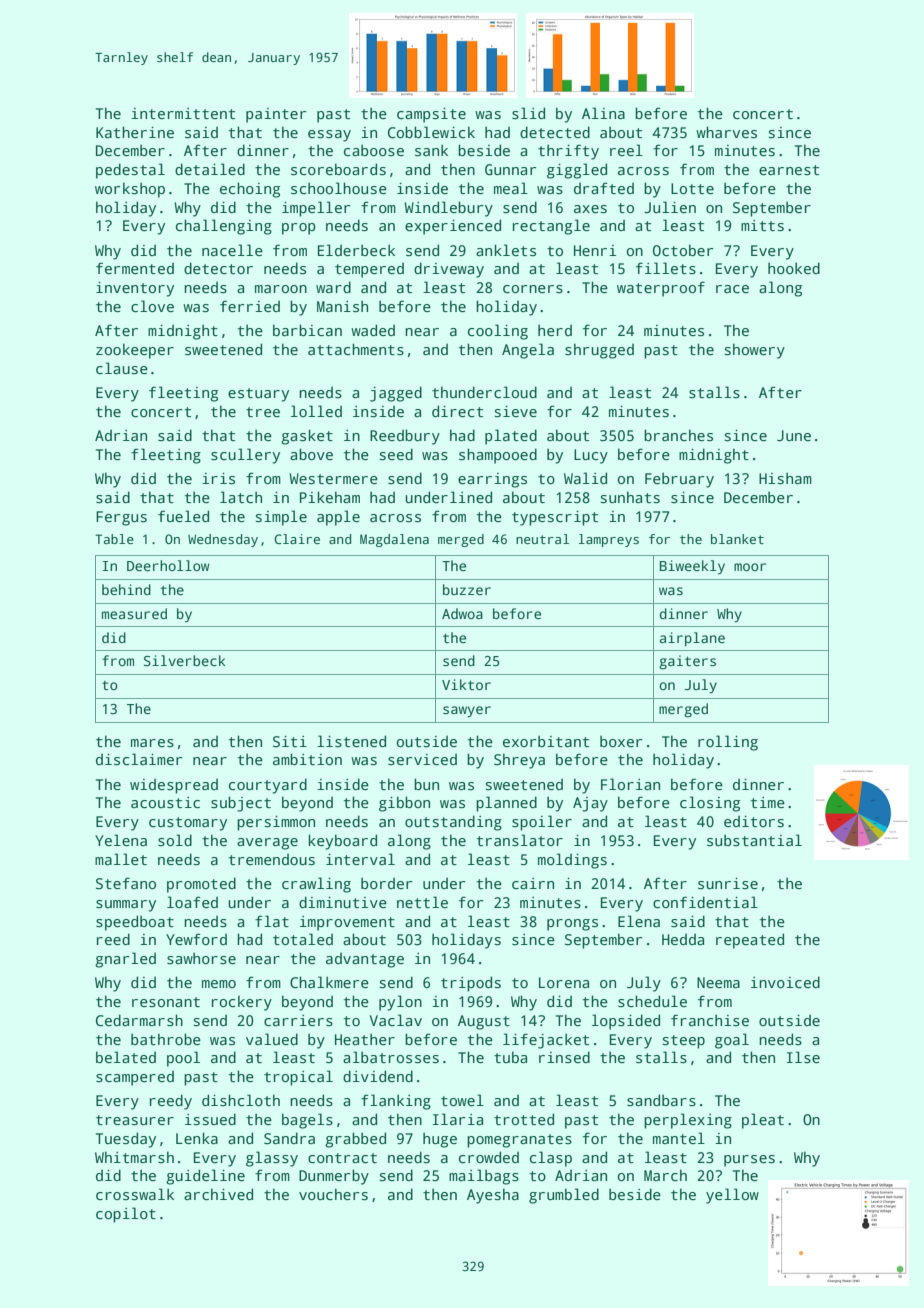 This screenshot has width=924, height=1308. Describe the element at coordinates (297, 539) in the screenshot. I see `Claire` at that location.
